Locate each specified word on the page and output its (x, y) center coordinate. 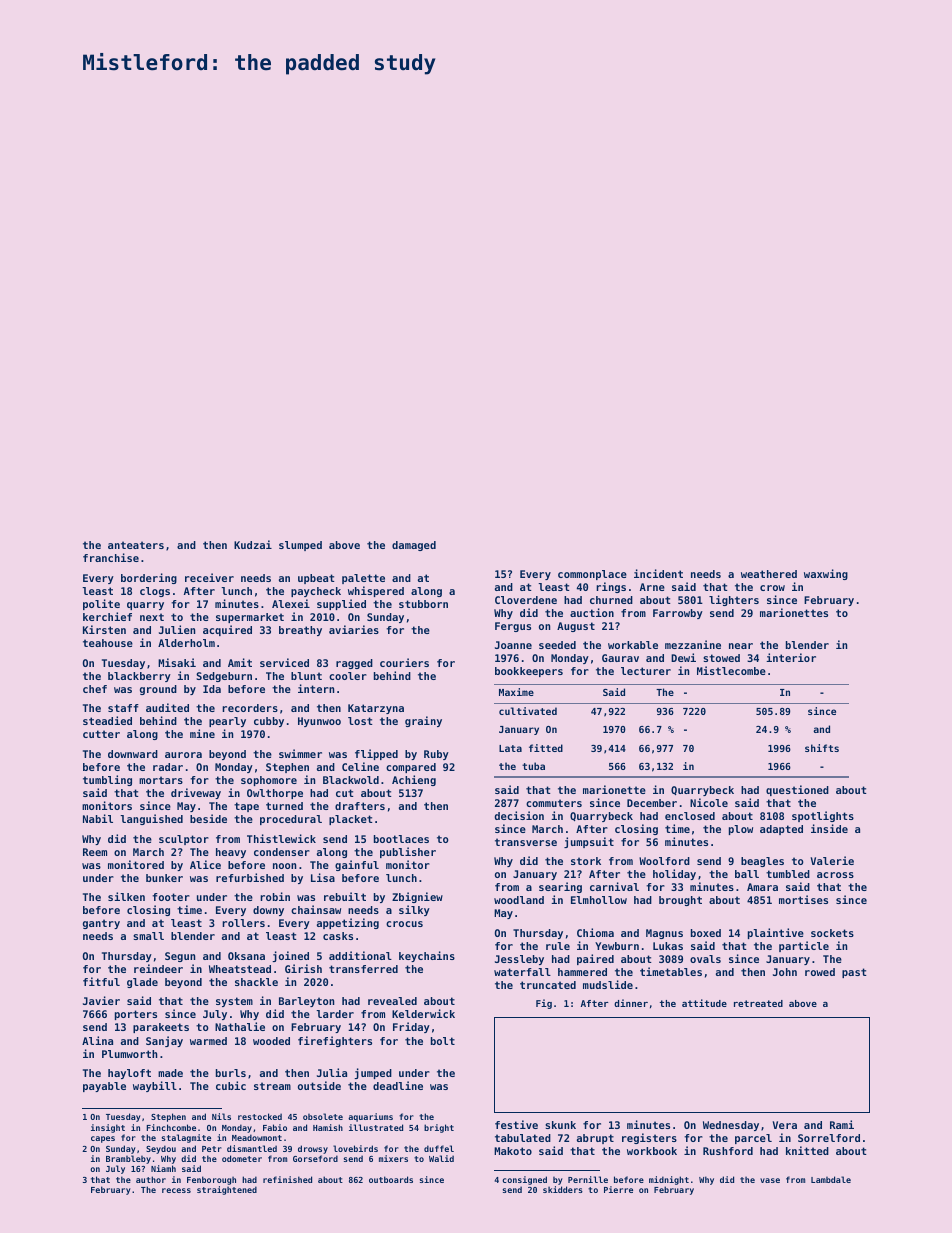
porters (136, 1015)
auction (592, 612)
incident (658, 573)
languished (151, 819)
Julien (177, 629)
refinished (287, 1179)
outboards (391, 1179)
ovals (705, 959)
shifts (822, 748)
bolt (443, 1041)
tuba (533, 766)
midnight (669, 1180)
